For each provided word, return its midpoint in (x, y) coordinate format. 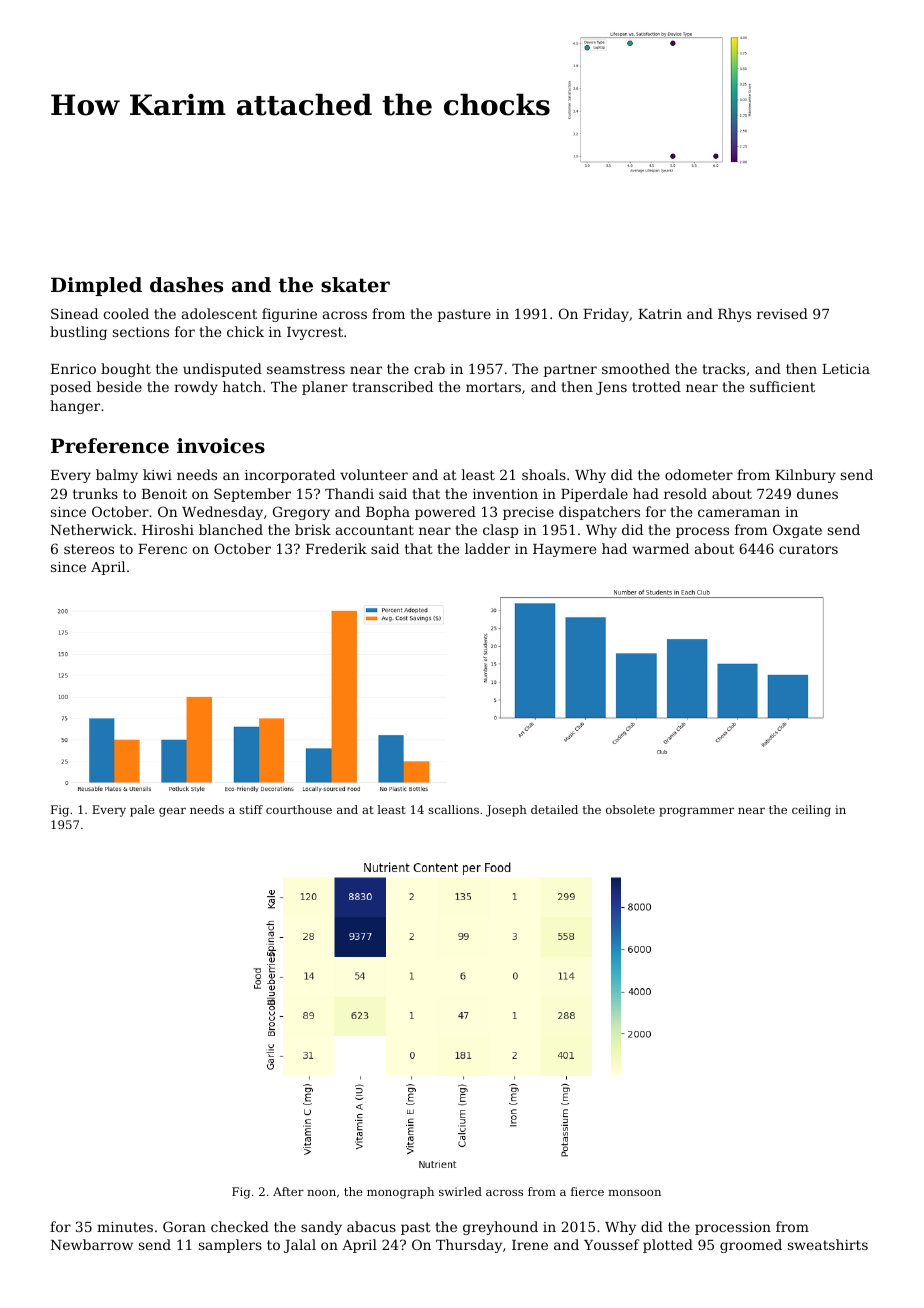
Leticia (846, 369)
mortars (493, 387)
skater (355, 285)
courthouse (299, 809)
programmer (696, 812)
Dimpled (96, 286)
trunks (95, 493)
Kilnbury (805, 476)
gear (172, 812)
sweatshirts (828, 1244)
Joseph (506, 811)
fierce (587, 1191)
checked (240, 1226)
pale (142, 811)
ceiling (811, 811)
